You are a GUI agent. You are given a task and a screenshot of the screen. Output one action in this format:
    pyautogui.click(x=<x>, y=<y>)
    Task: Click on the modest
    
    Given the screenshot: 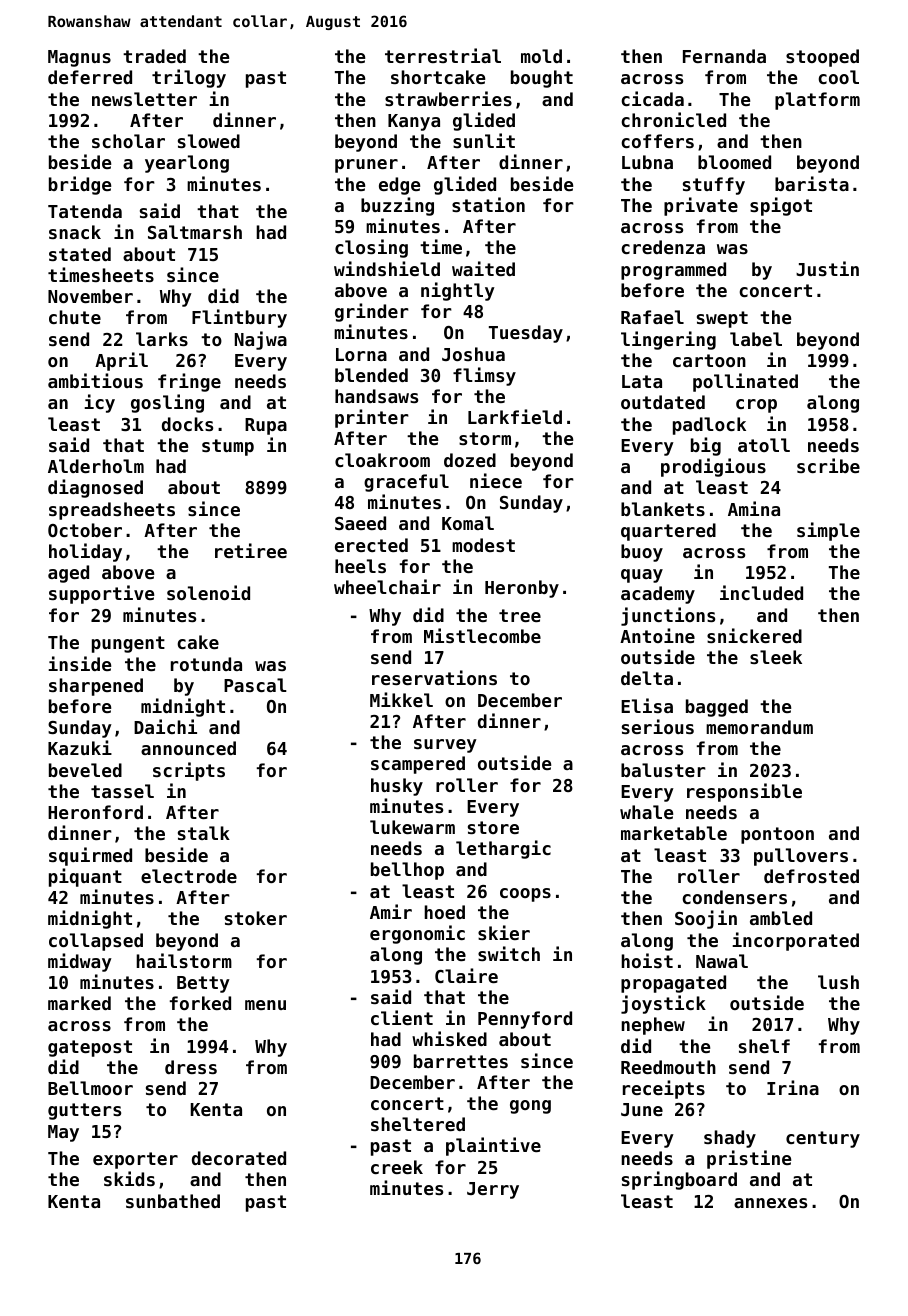 What is the action you would take?
    pyautogui.click(x=483, y=545)
